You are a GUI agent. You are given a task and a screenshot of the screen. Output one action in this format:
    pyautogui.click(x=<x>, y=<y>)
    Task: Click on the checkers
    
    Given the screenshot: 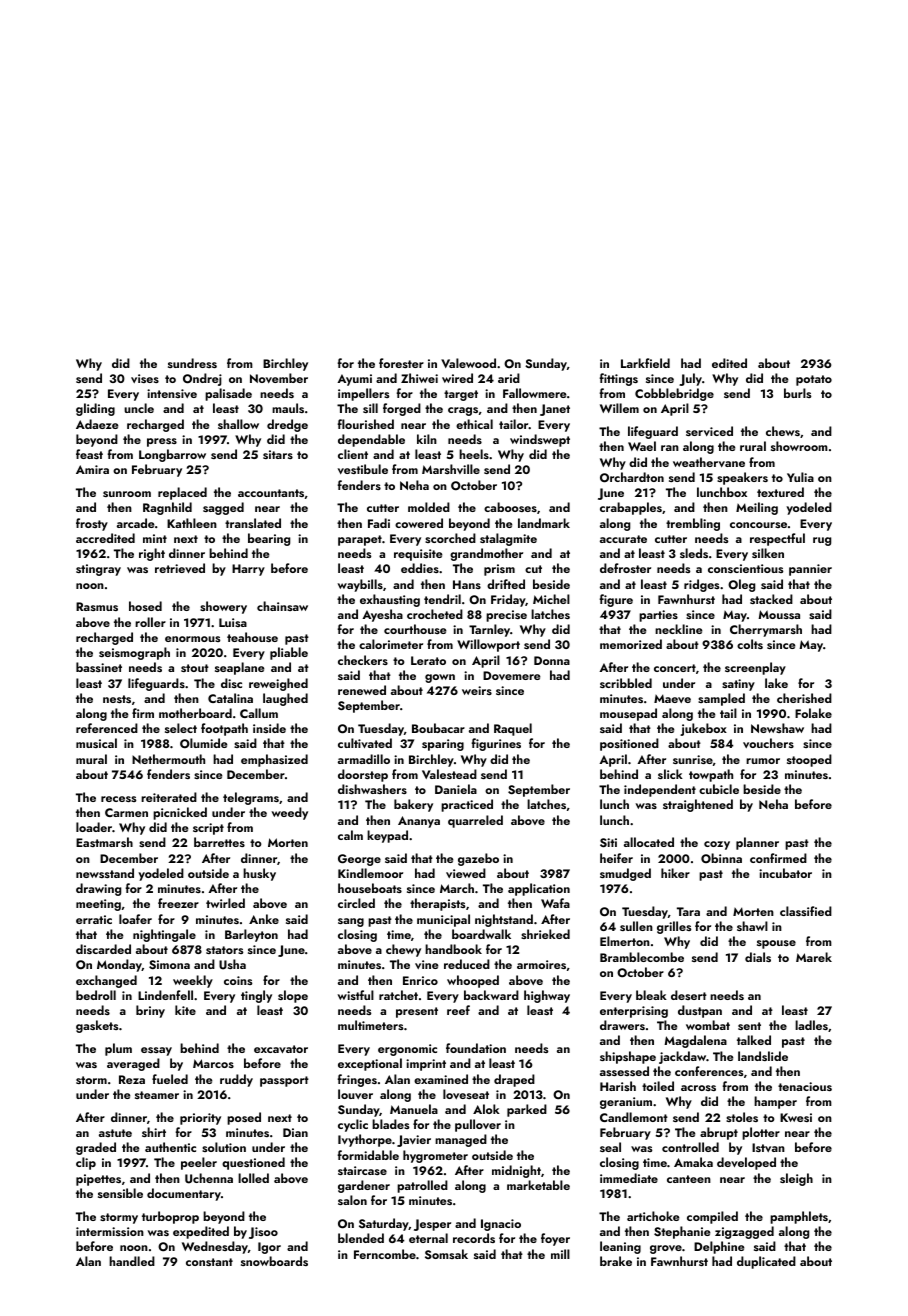 What is the action you would take?
    pyautogui.click(x=363, y=660)
